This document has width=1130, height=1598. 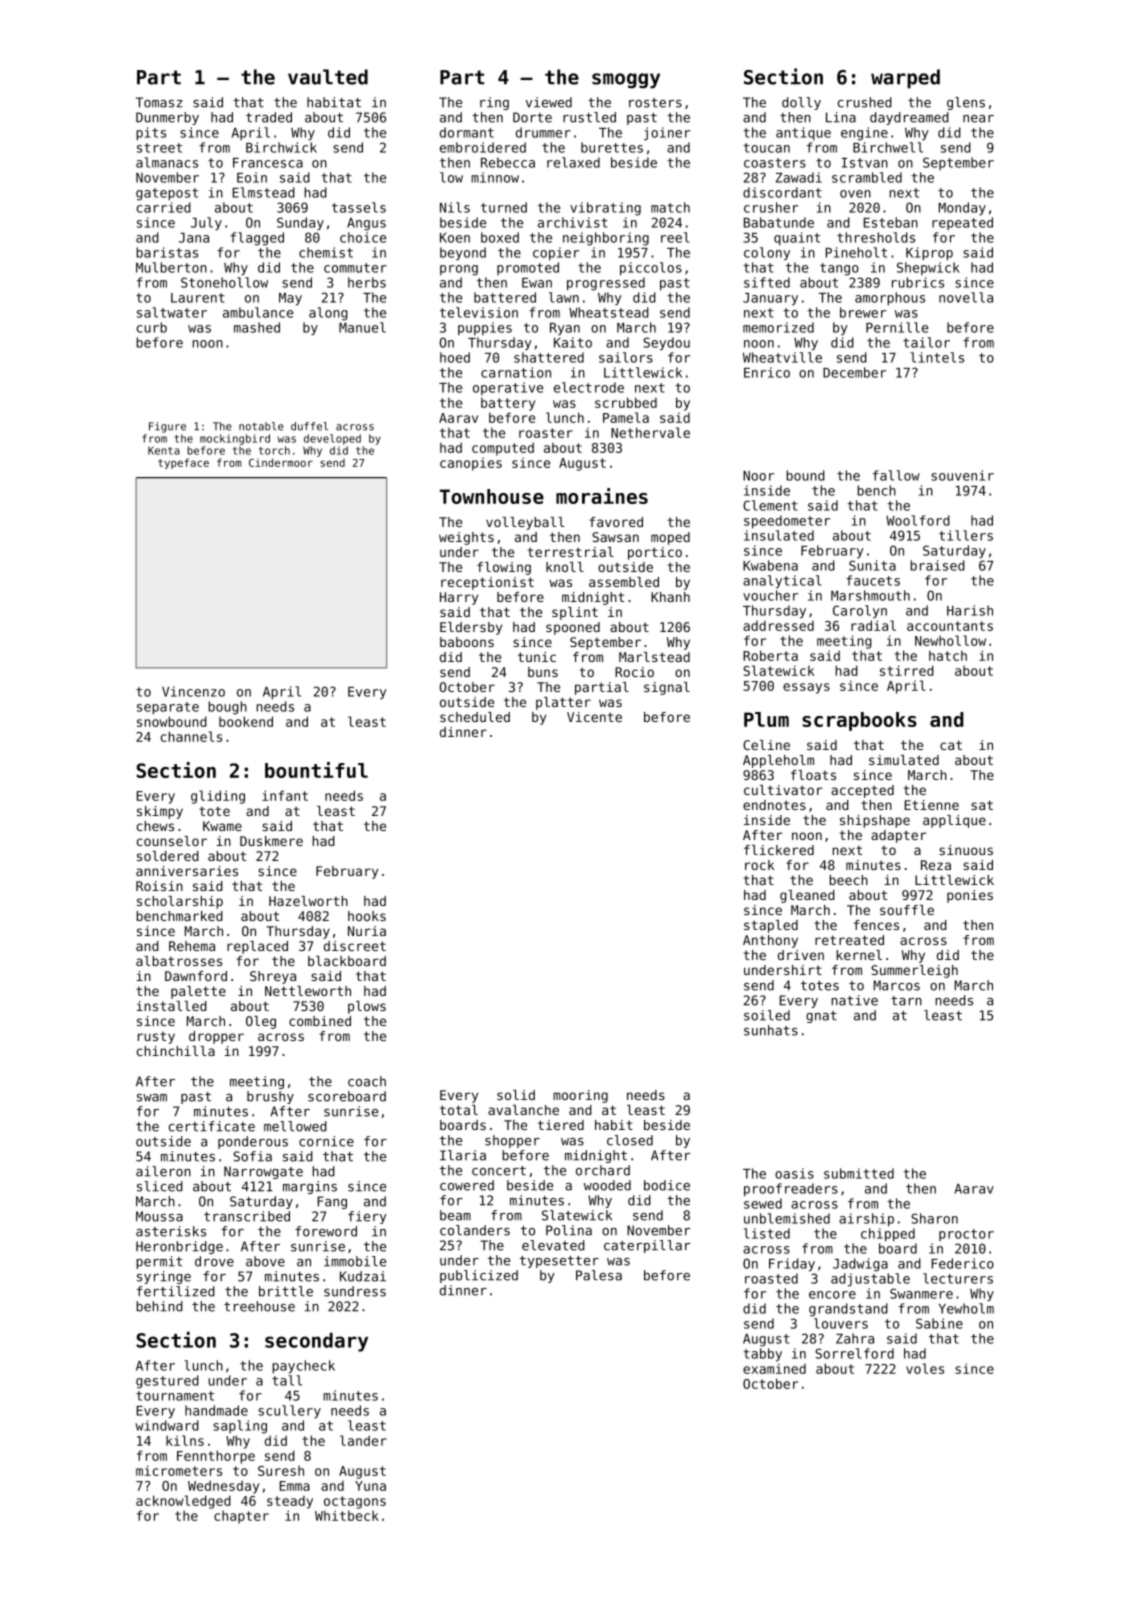 I want to click on hooks, so click(x=367, y=916).
